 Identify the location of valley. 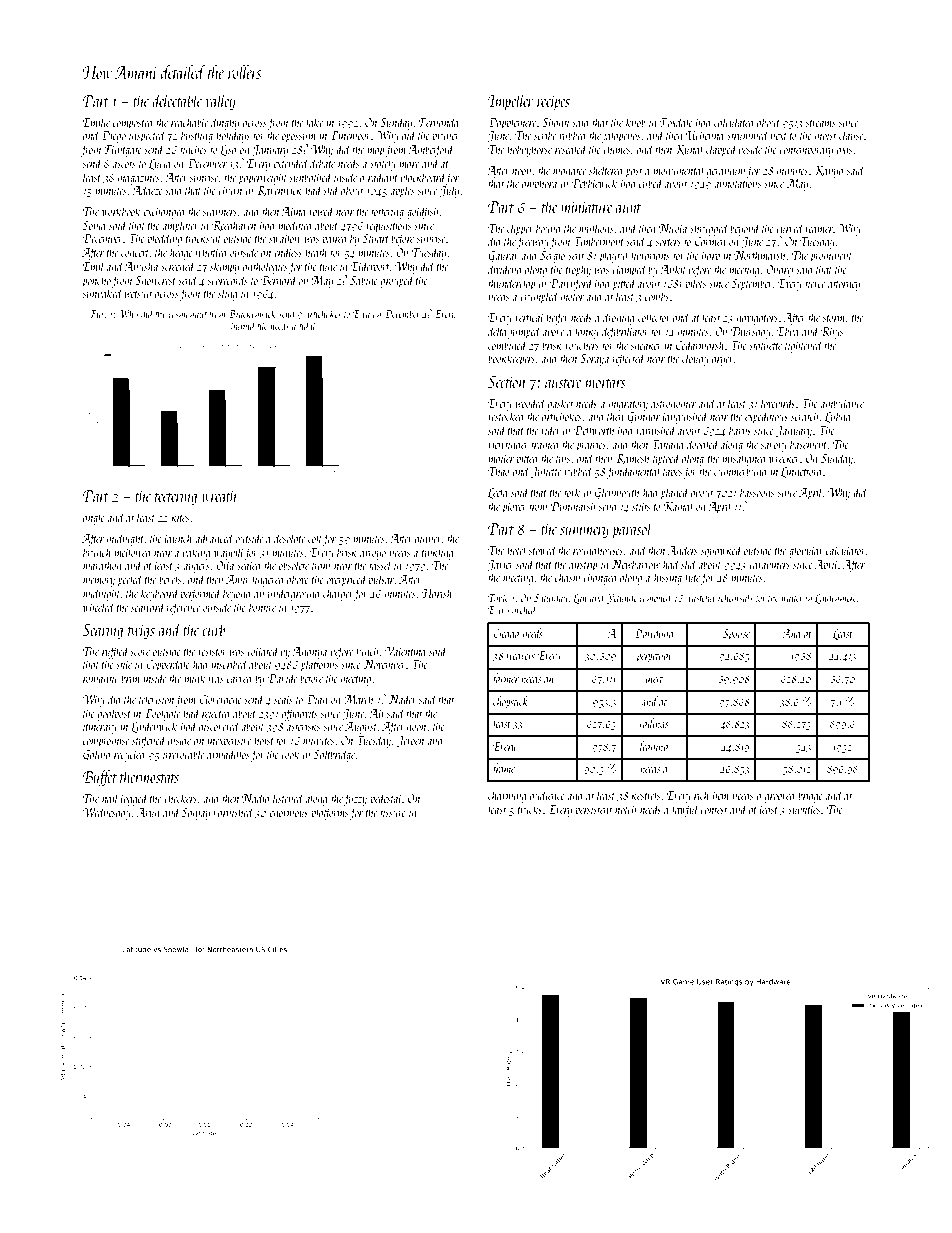
(221, 102).
